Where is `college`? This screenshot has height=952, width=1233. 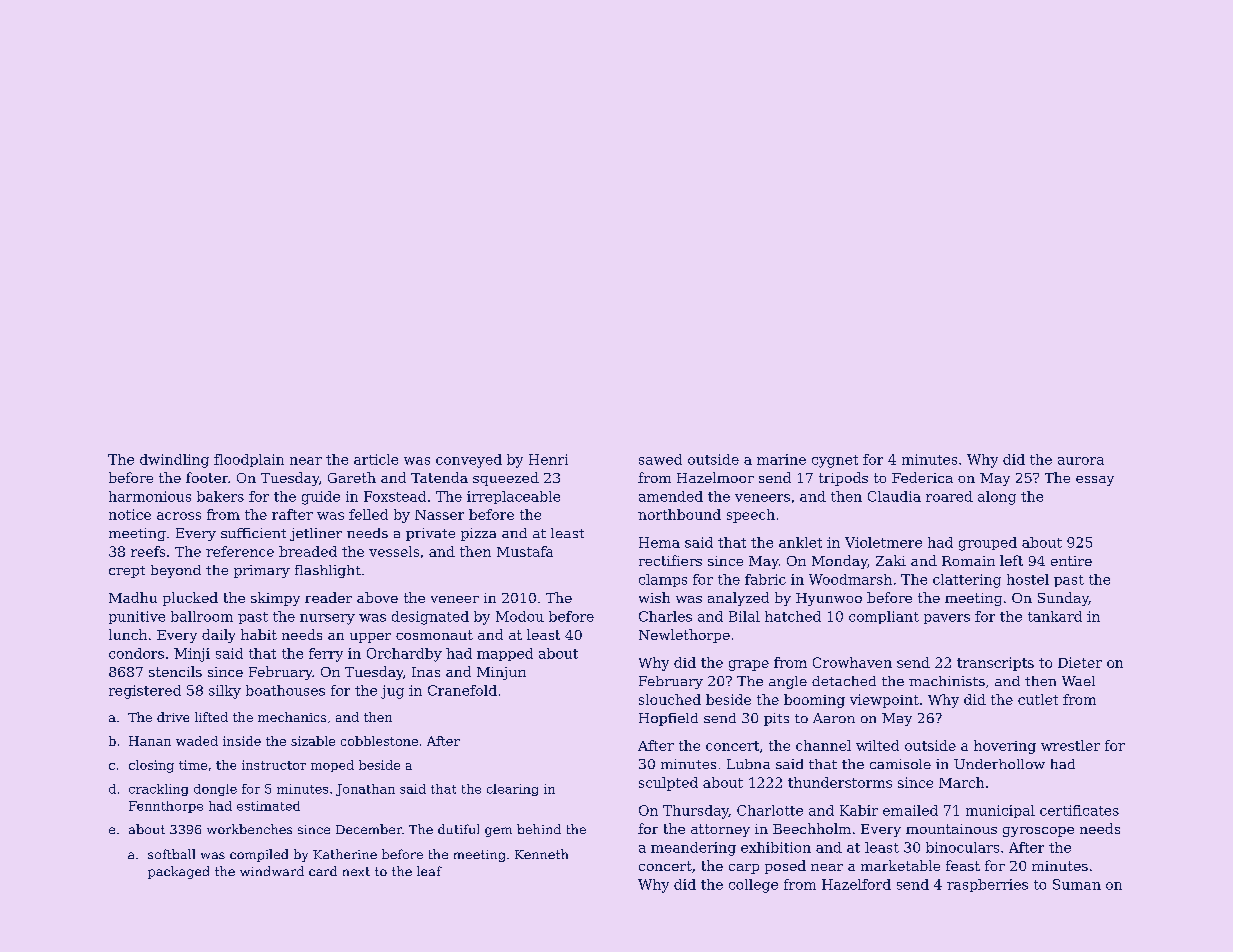 college is located at coordinates (753, 886).
